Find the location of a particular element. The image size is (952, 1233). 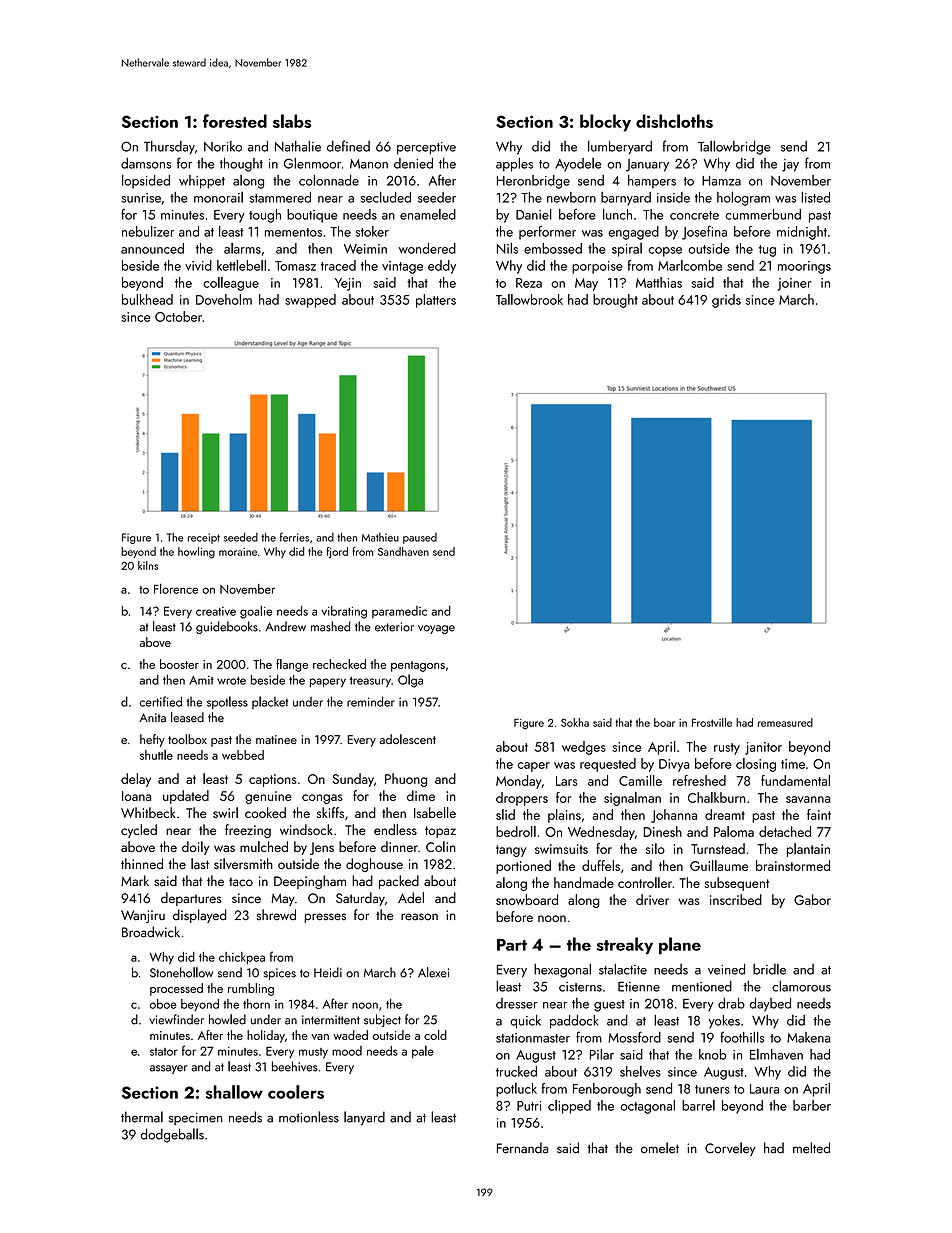

enameled is located at coordinates (428, 214).
